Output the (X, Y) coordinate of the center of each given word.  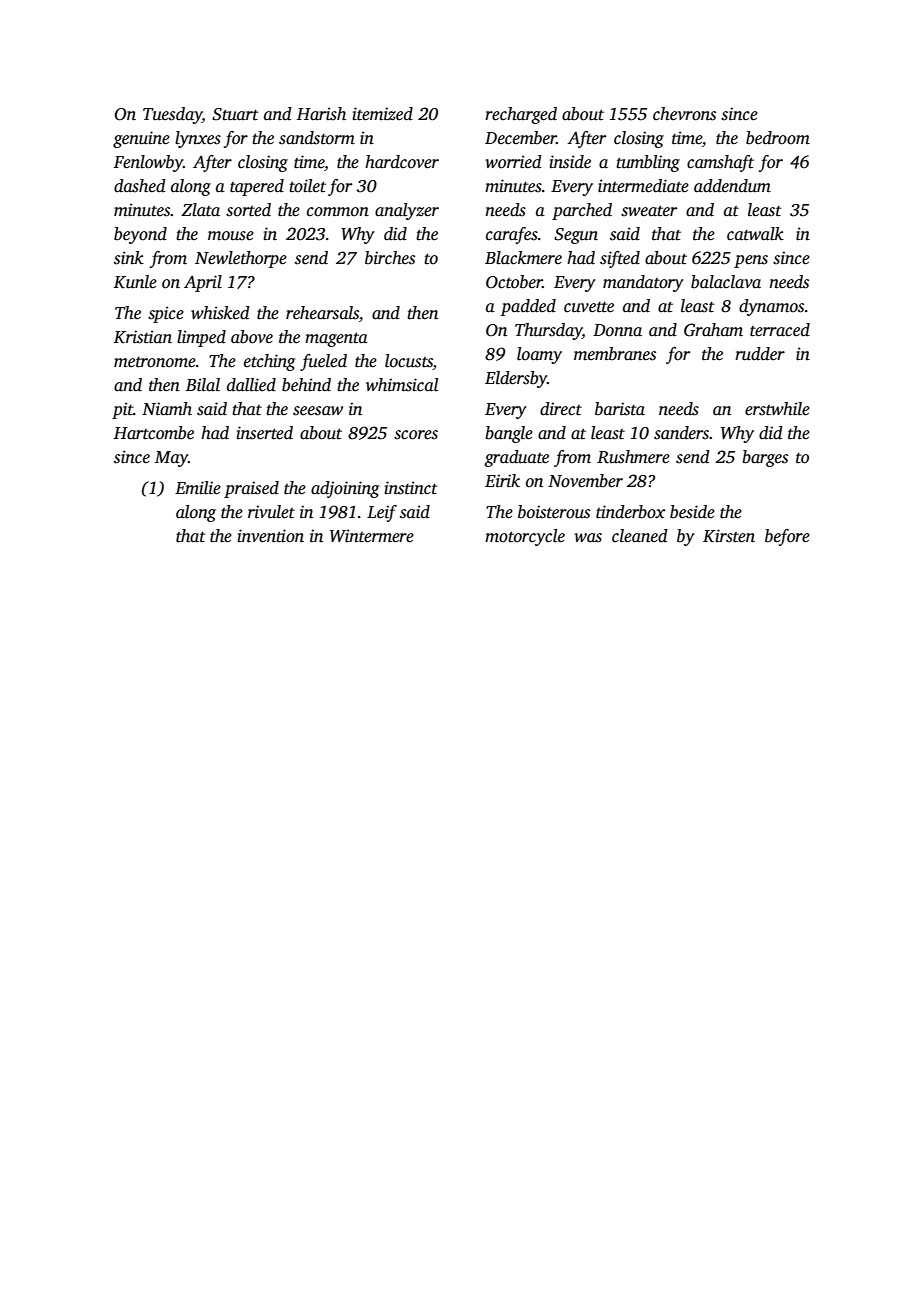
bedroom (778, 138)
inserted (265, 433)
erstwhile (777, 409)
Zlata (200, 210)
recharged (521, 115)
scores (416, 435)
